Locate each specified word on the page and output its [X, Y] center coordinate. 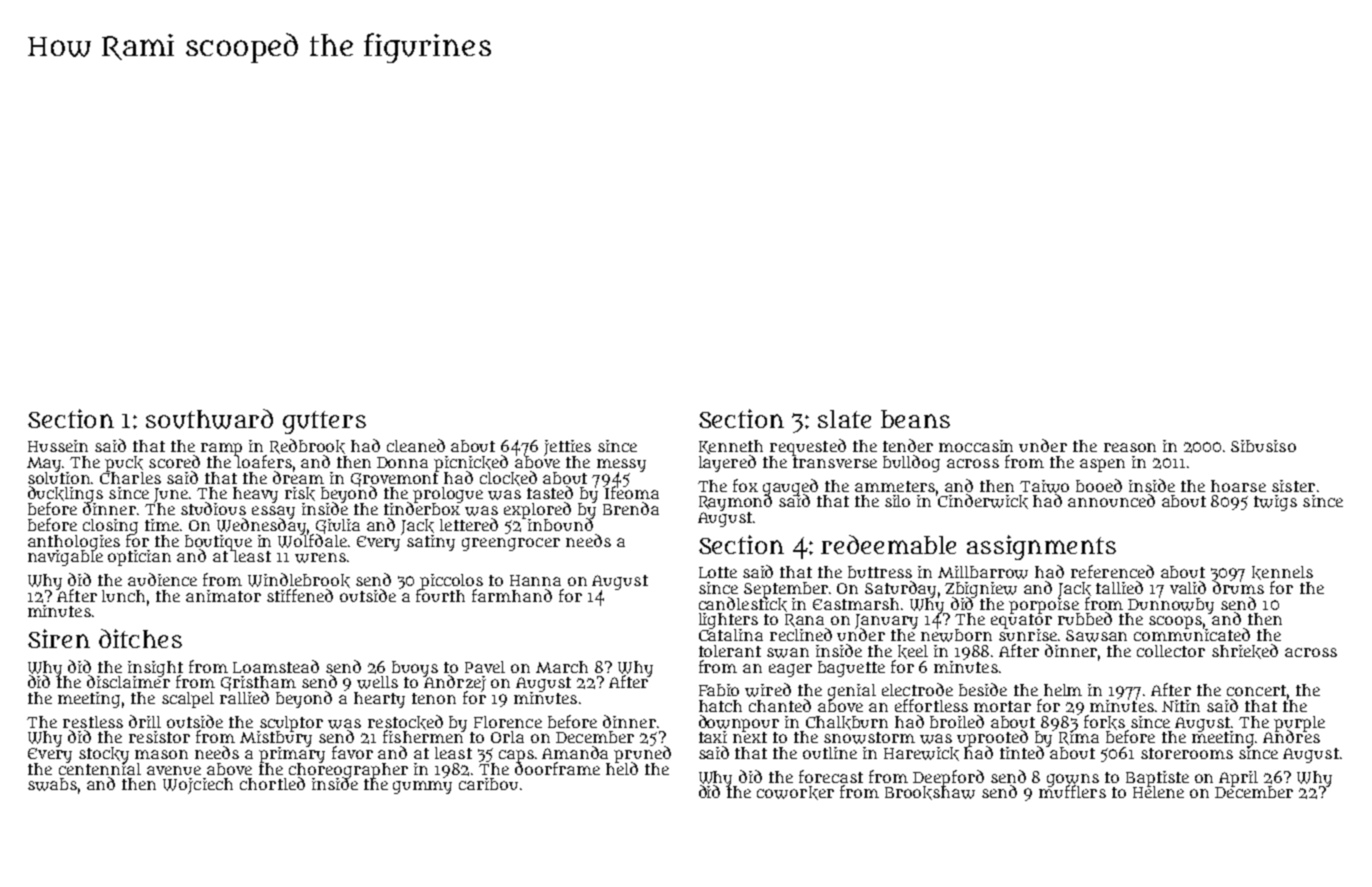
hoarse [1238, 486]
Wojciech [198, 786]
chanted [780, 705]
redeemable [888, 544]
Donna [402, 462]
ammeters [895, 486]
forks [1104, 722]
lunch [123, 596]
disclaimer [128, 682]
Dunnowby [1171, 605]
